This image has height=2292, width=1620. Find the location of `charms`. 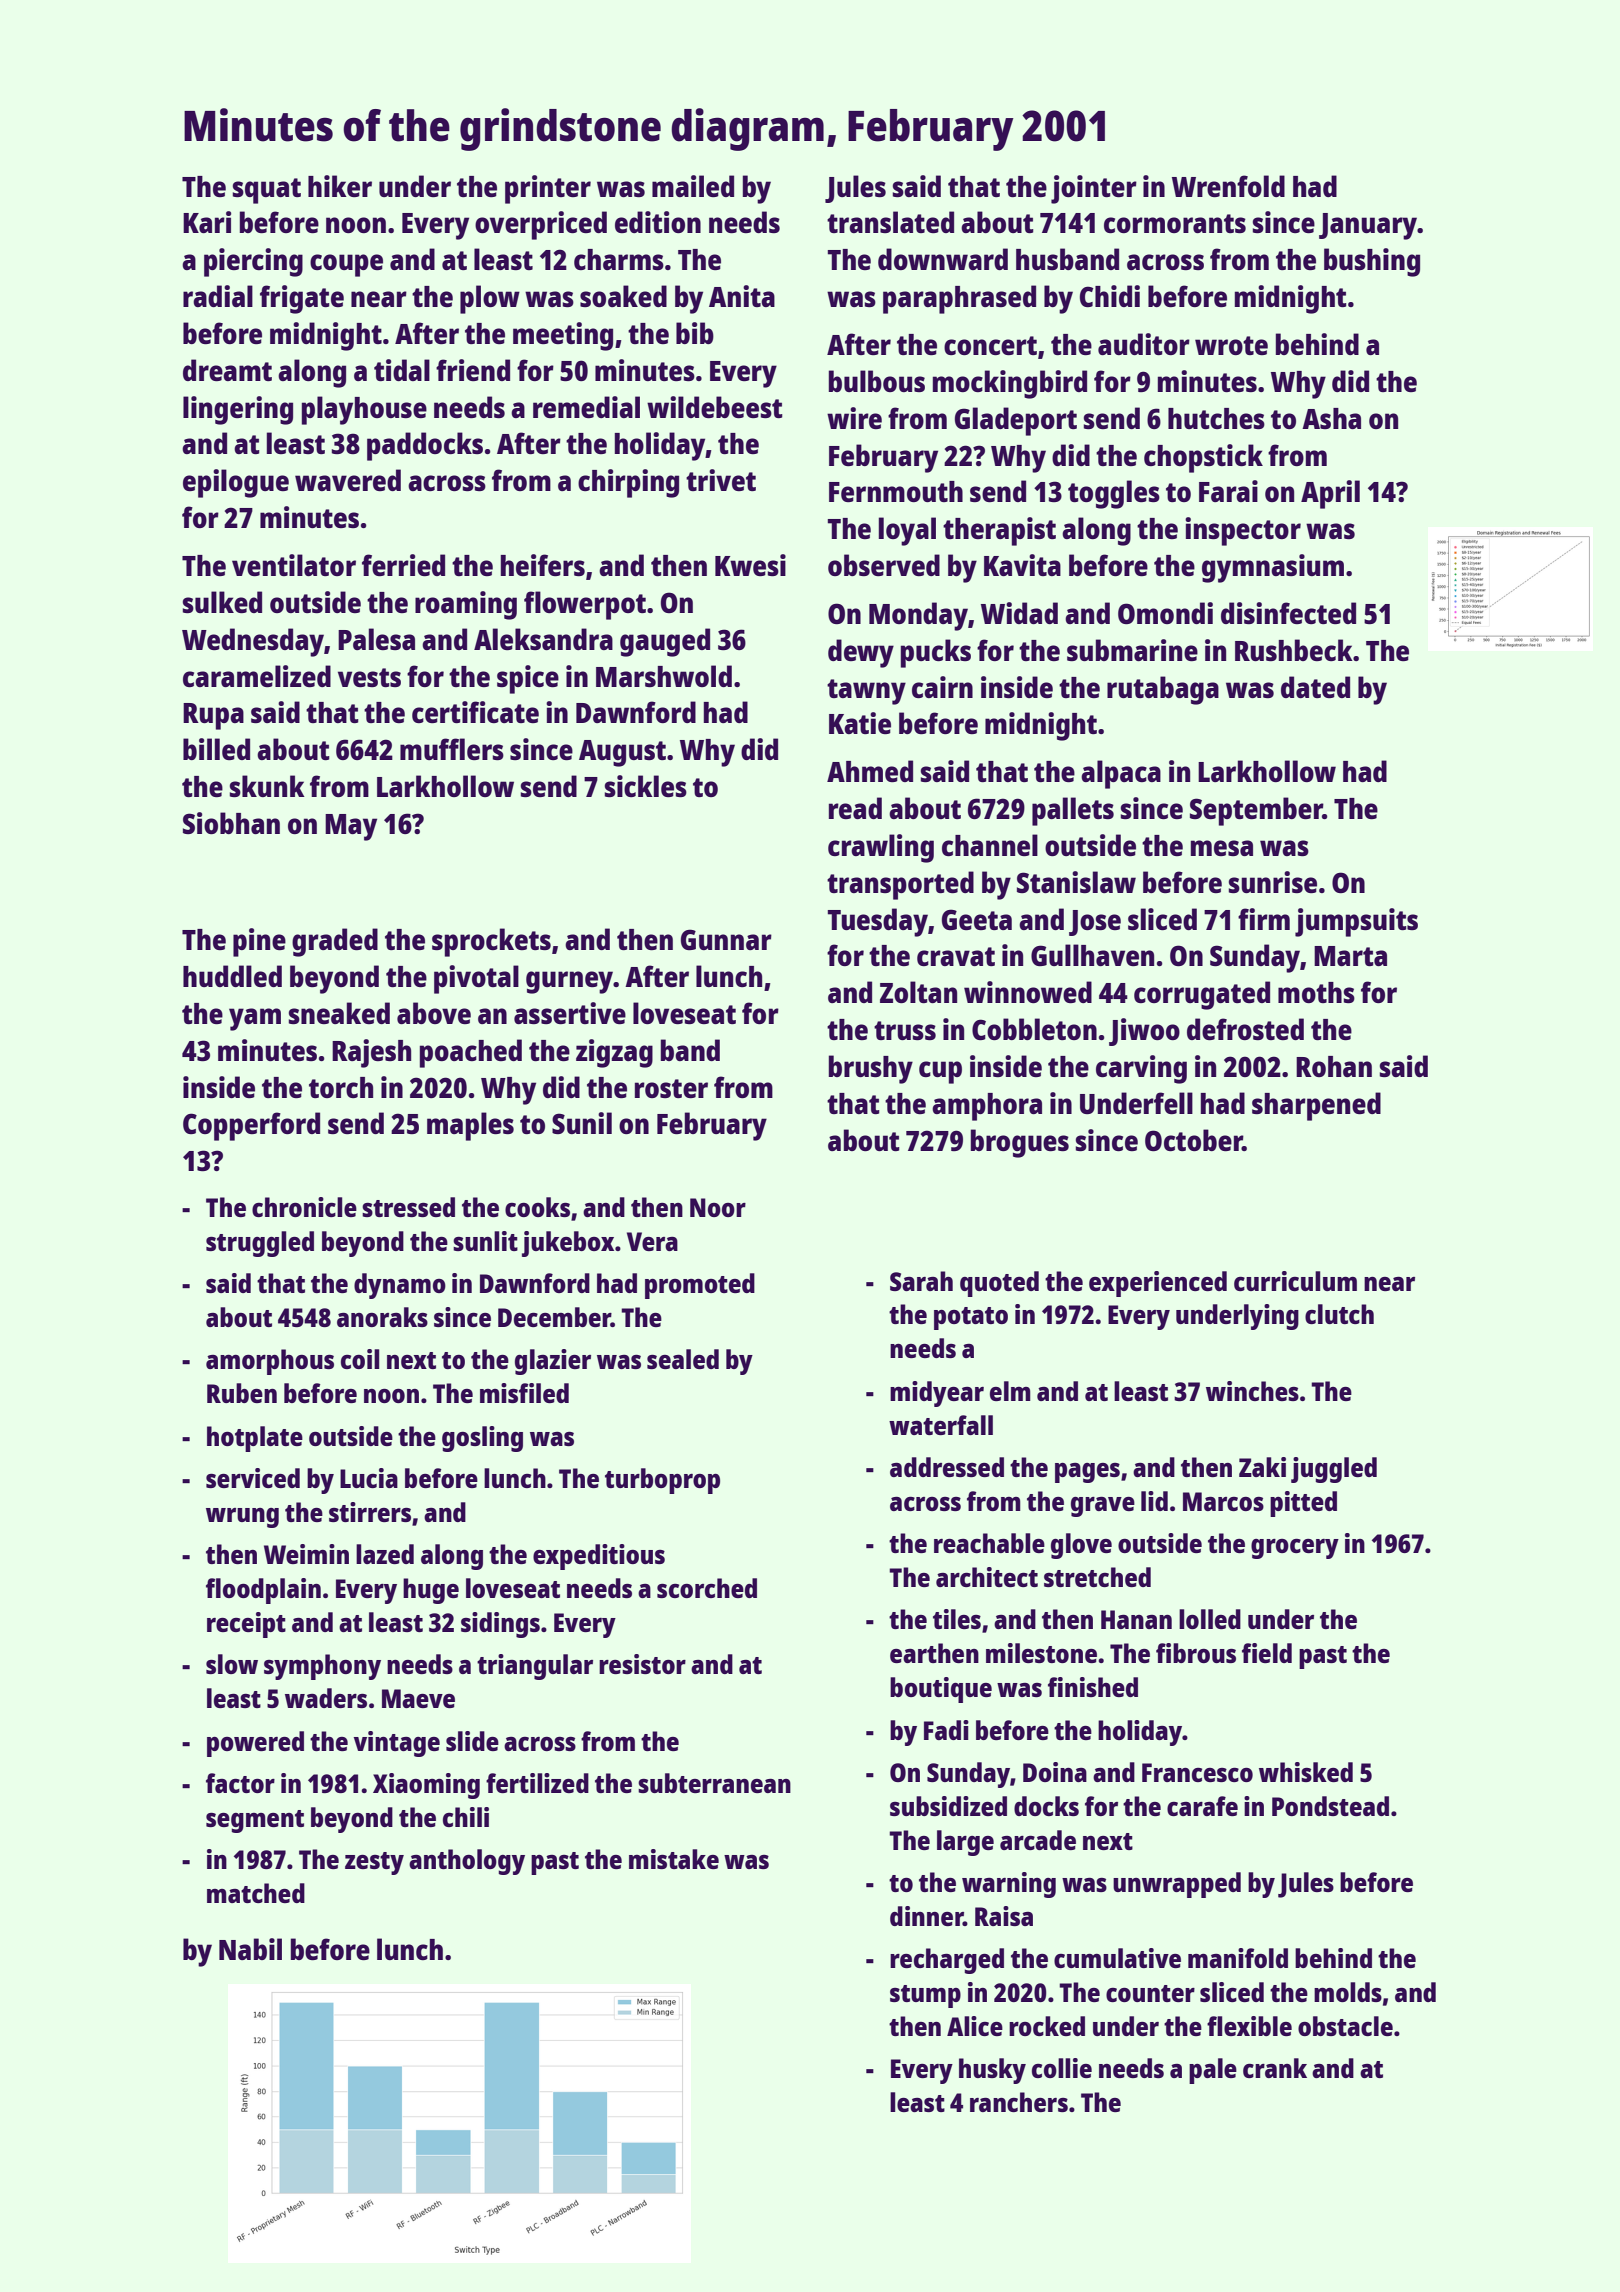

charms is located at coordinates (619, 259).
